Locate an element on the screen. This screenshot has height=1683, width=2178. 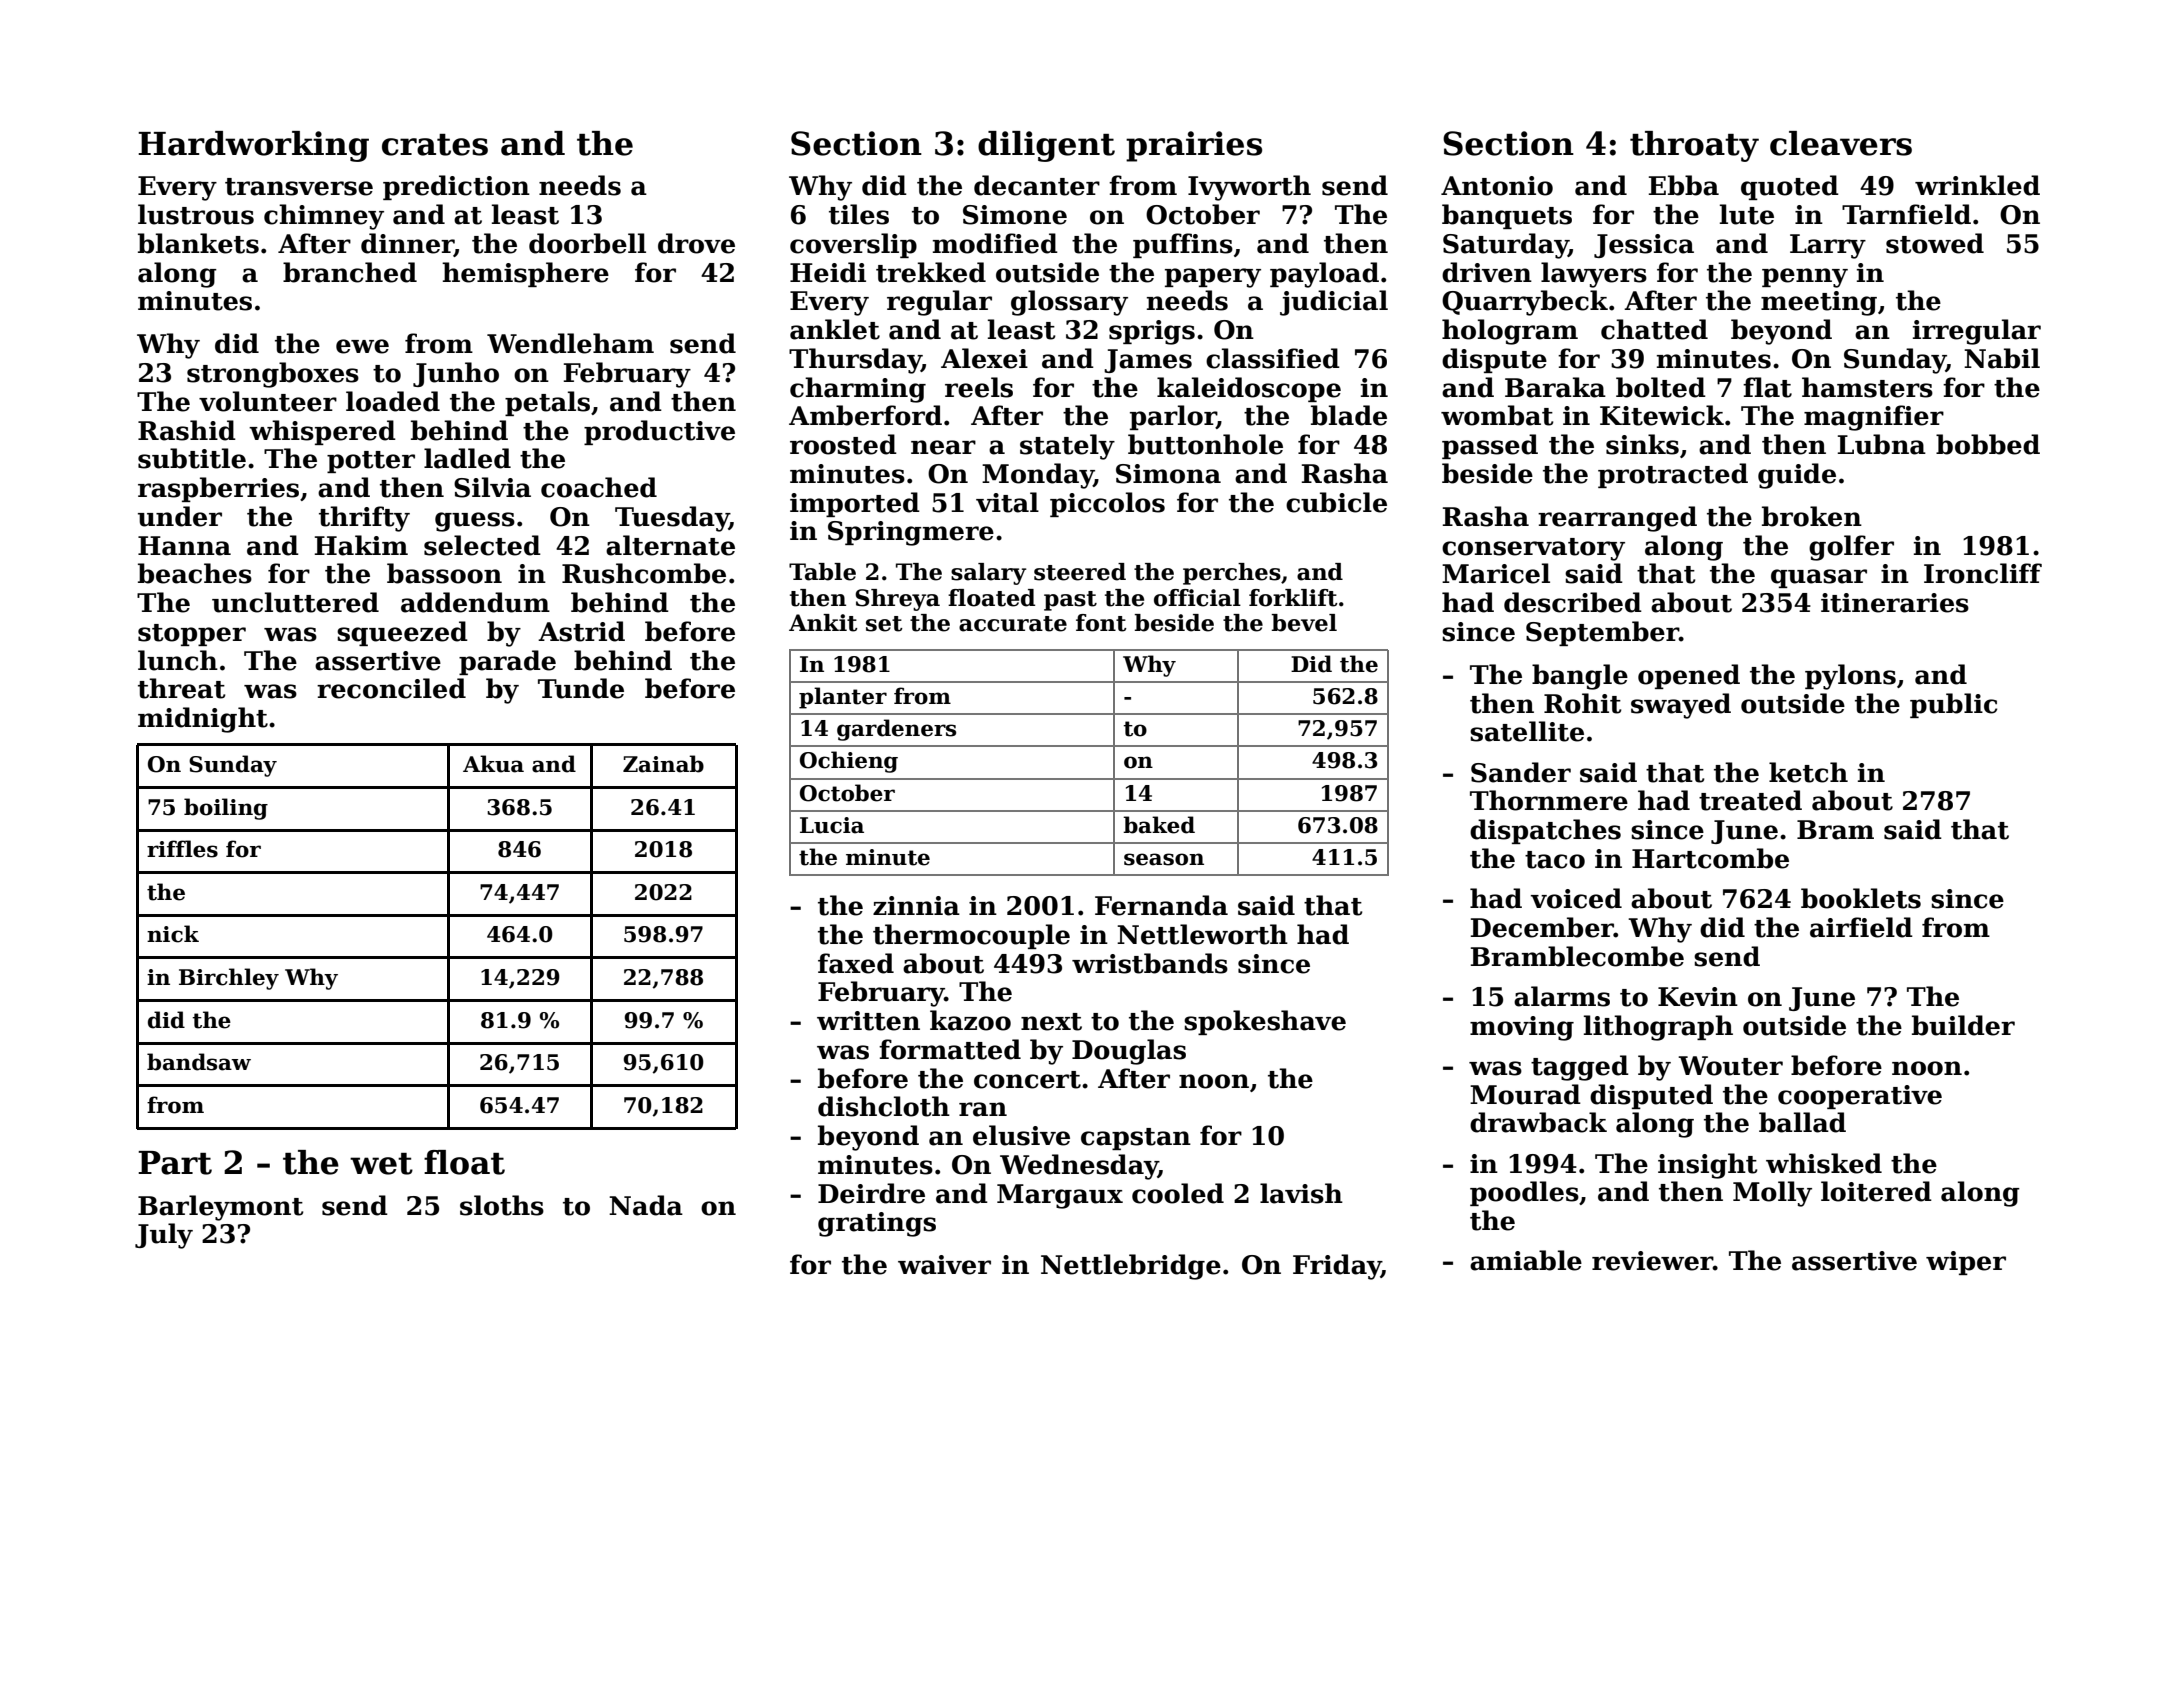
tagged is located at coordinates (1580, 1068).
